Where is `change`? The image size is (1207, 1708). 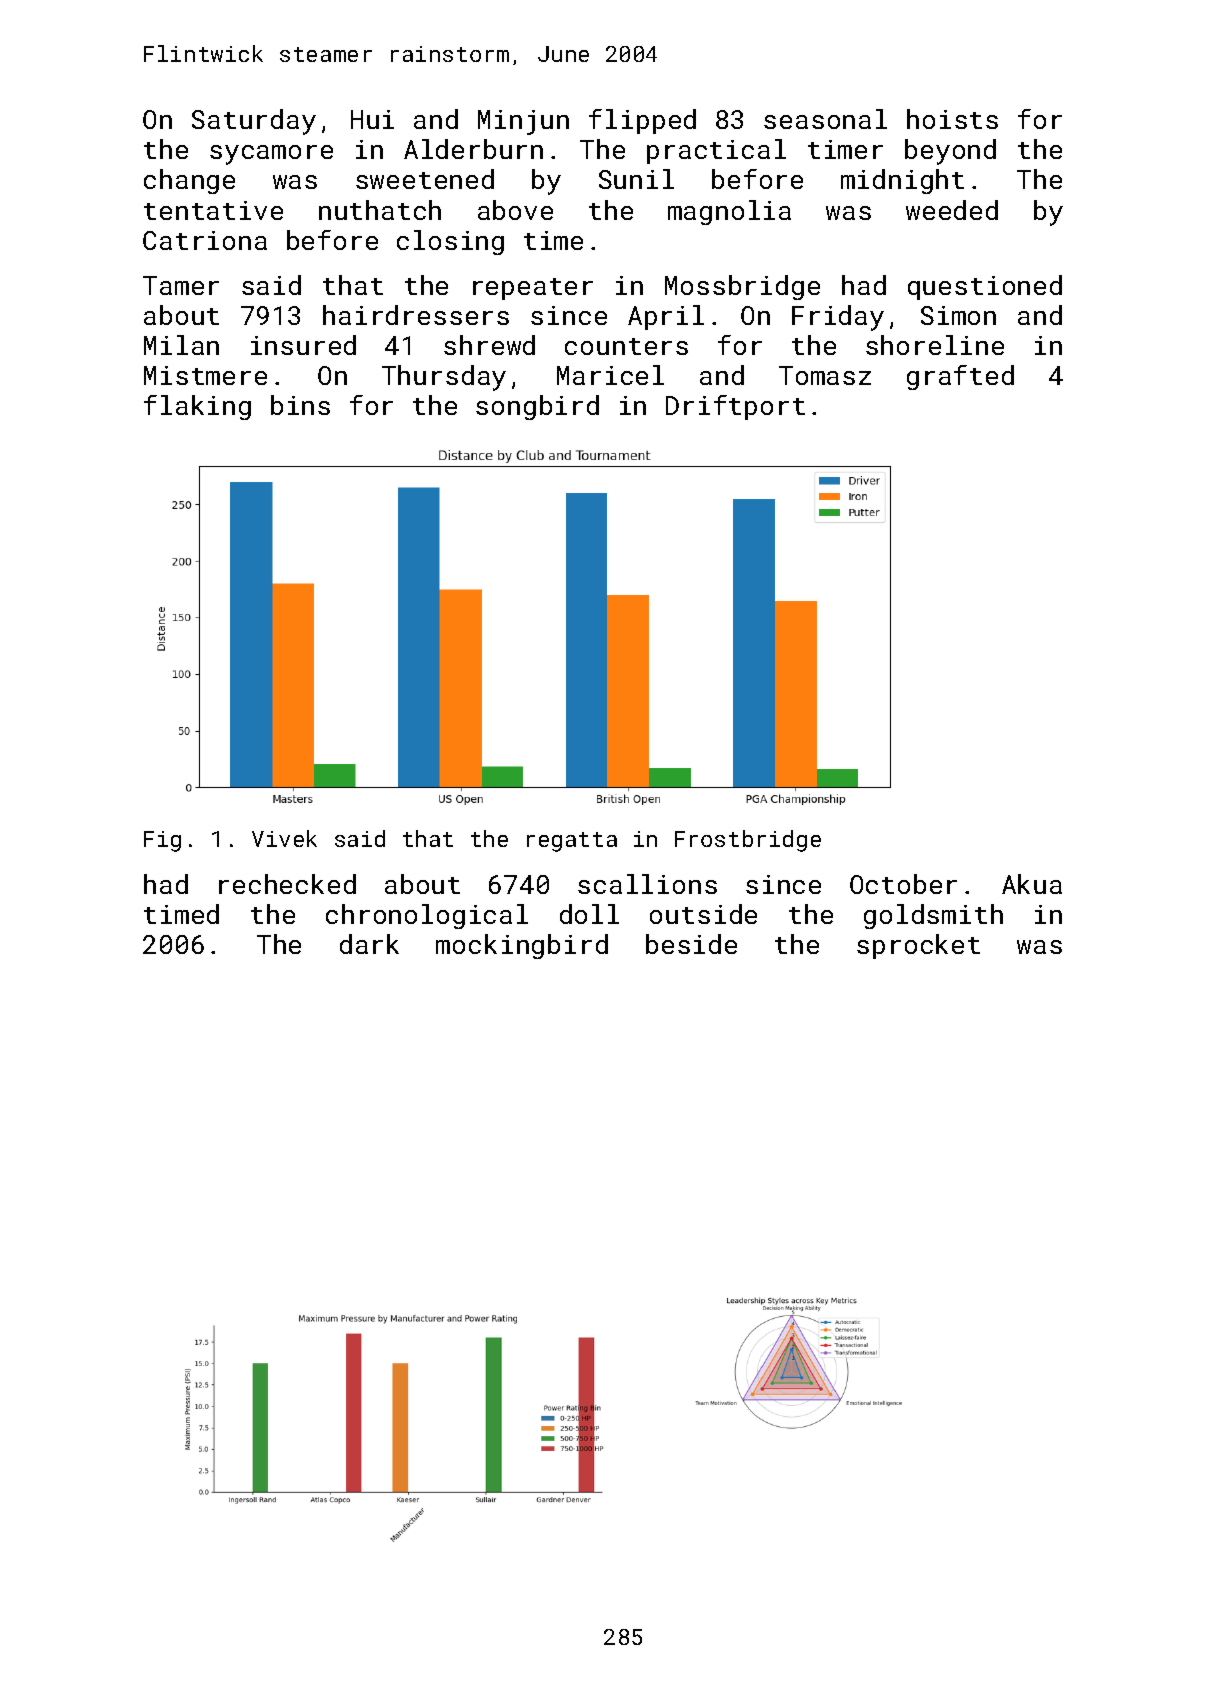 change is located at coordinates (189, 181).
